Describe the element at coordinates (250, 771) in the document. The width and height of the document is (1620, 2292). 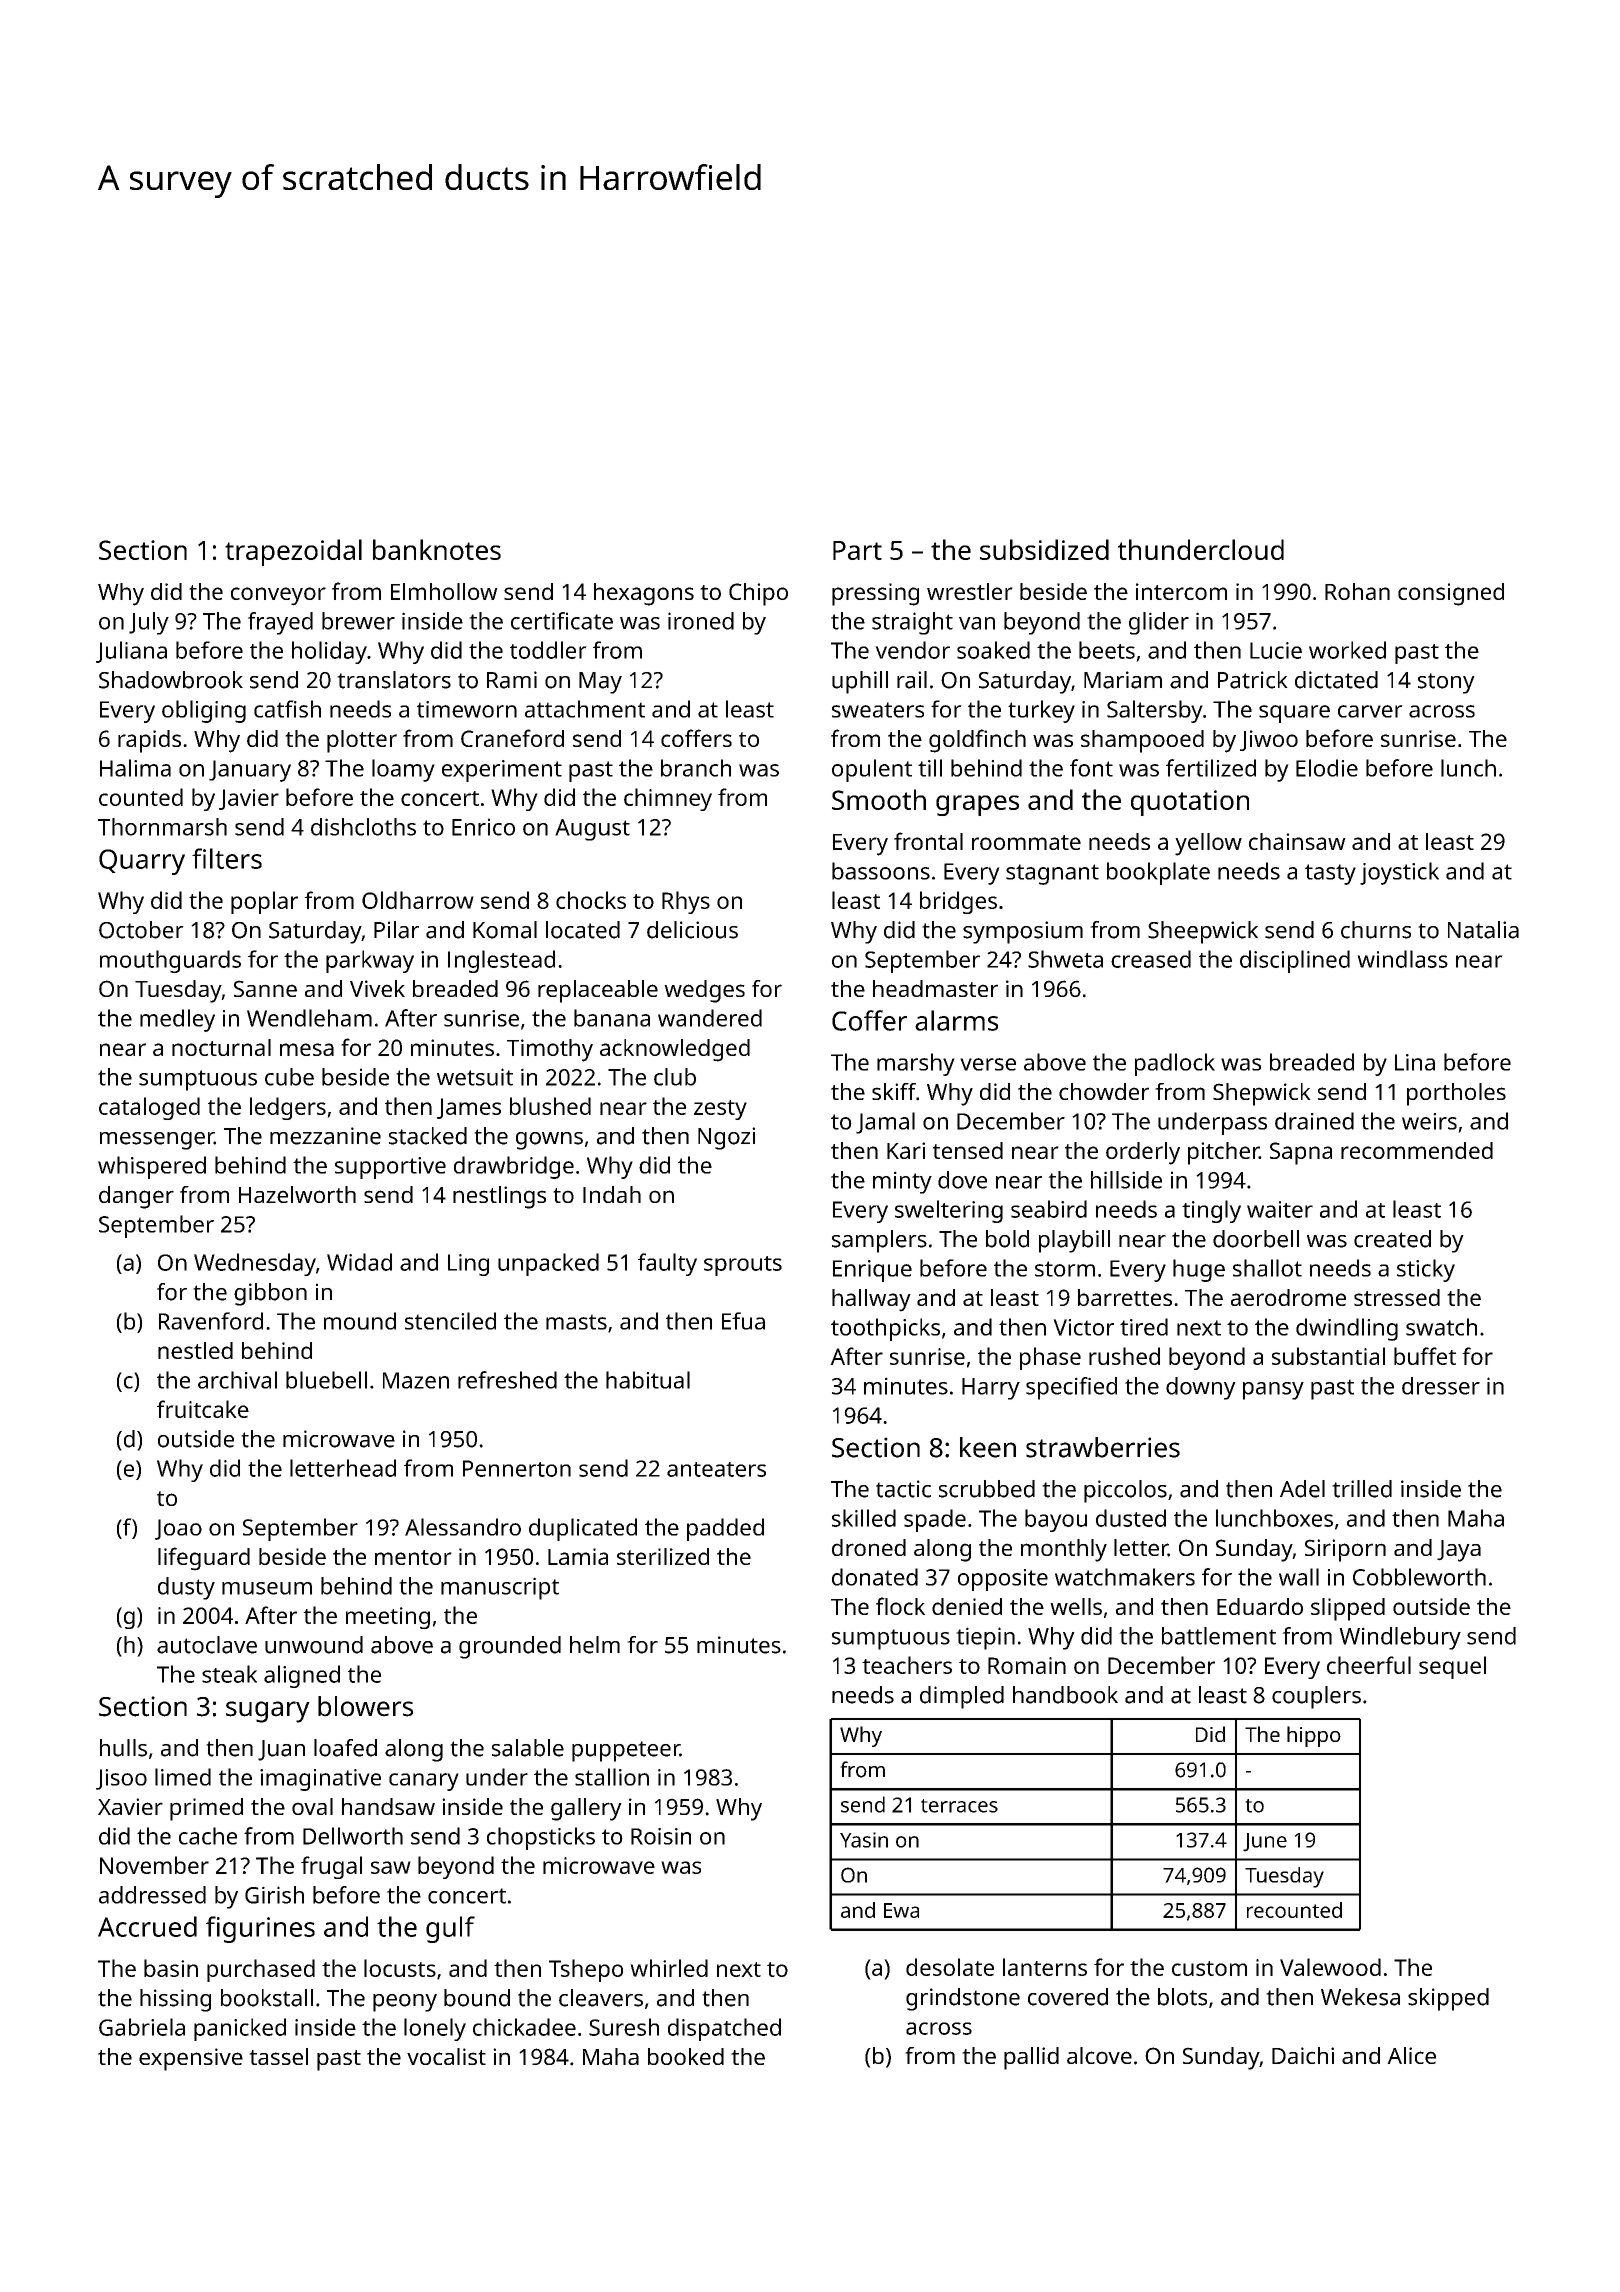
I see `January` at that location.
